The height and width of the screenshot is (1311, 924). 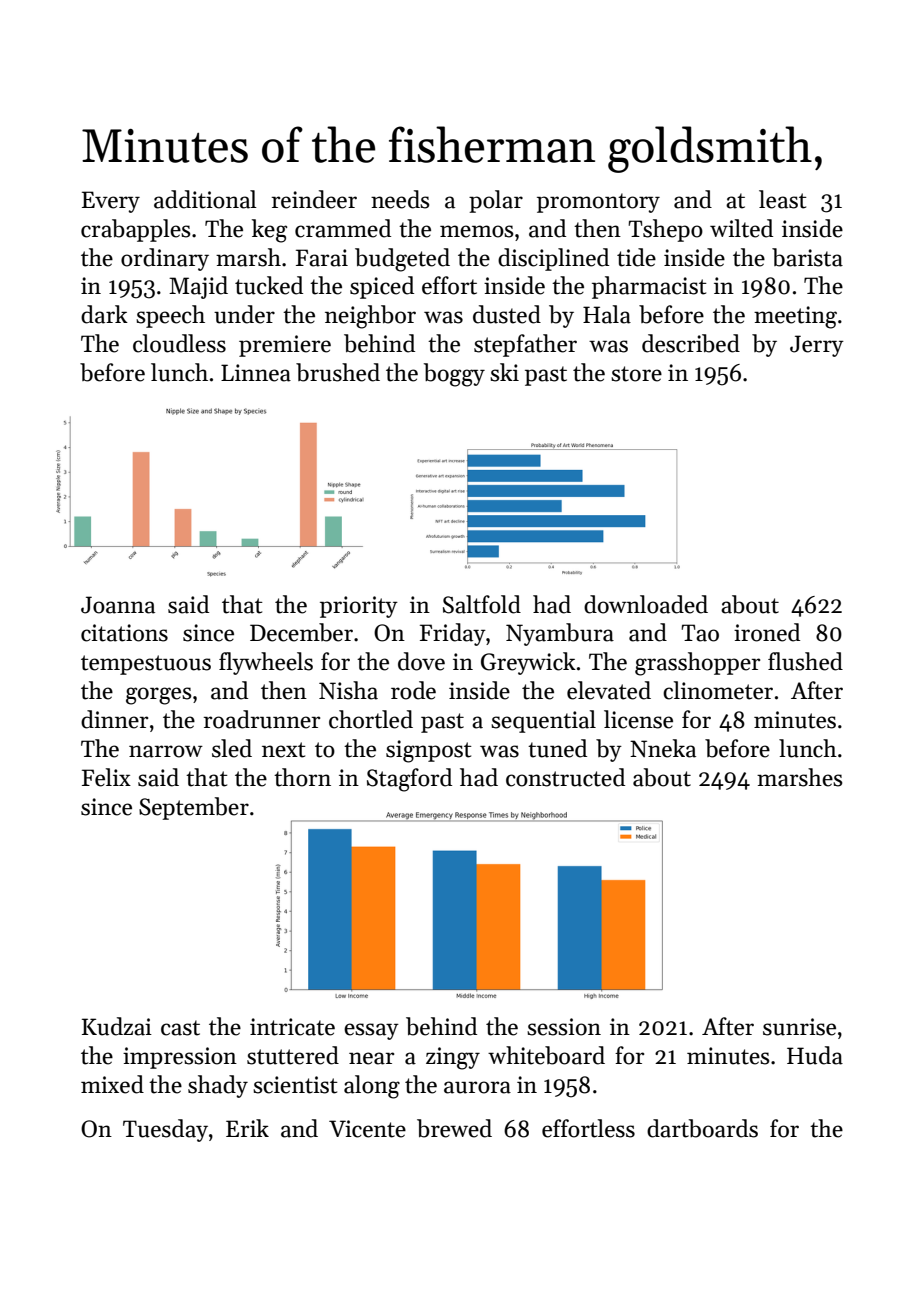 I want to click on Joanna, so click(x=118, y=605).
